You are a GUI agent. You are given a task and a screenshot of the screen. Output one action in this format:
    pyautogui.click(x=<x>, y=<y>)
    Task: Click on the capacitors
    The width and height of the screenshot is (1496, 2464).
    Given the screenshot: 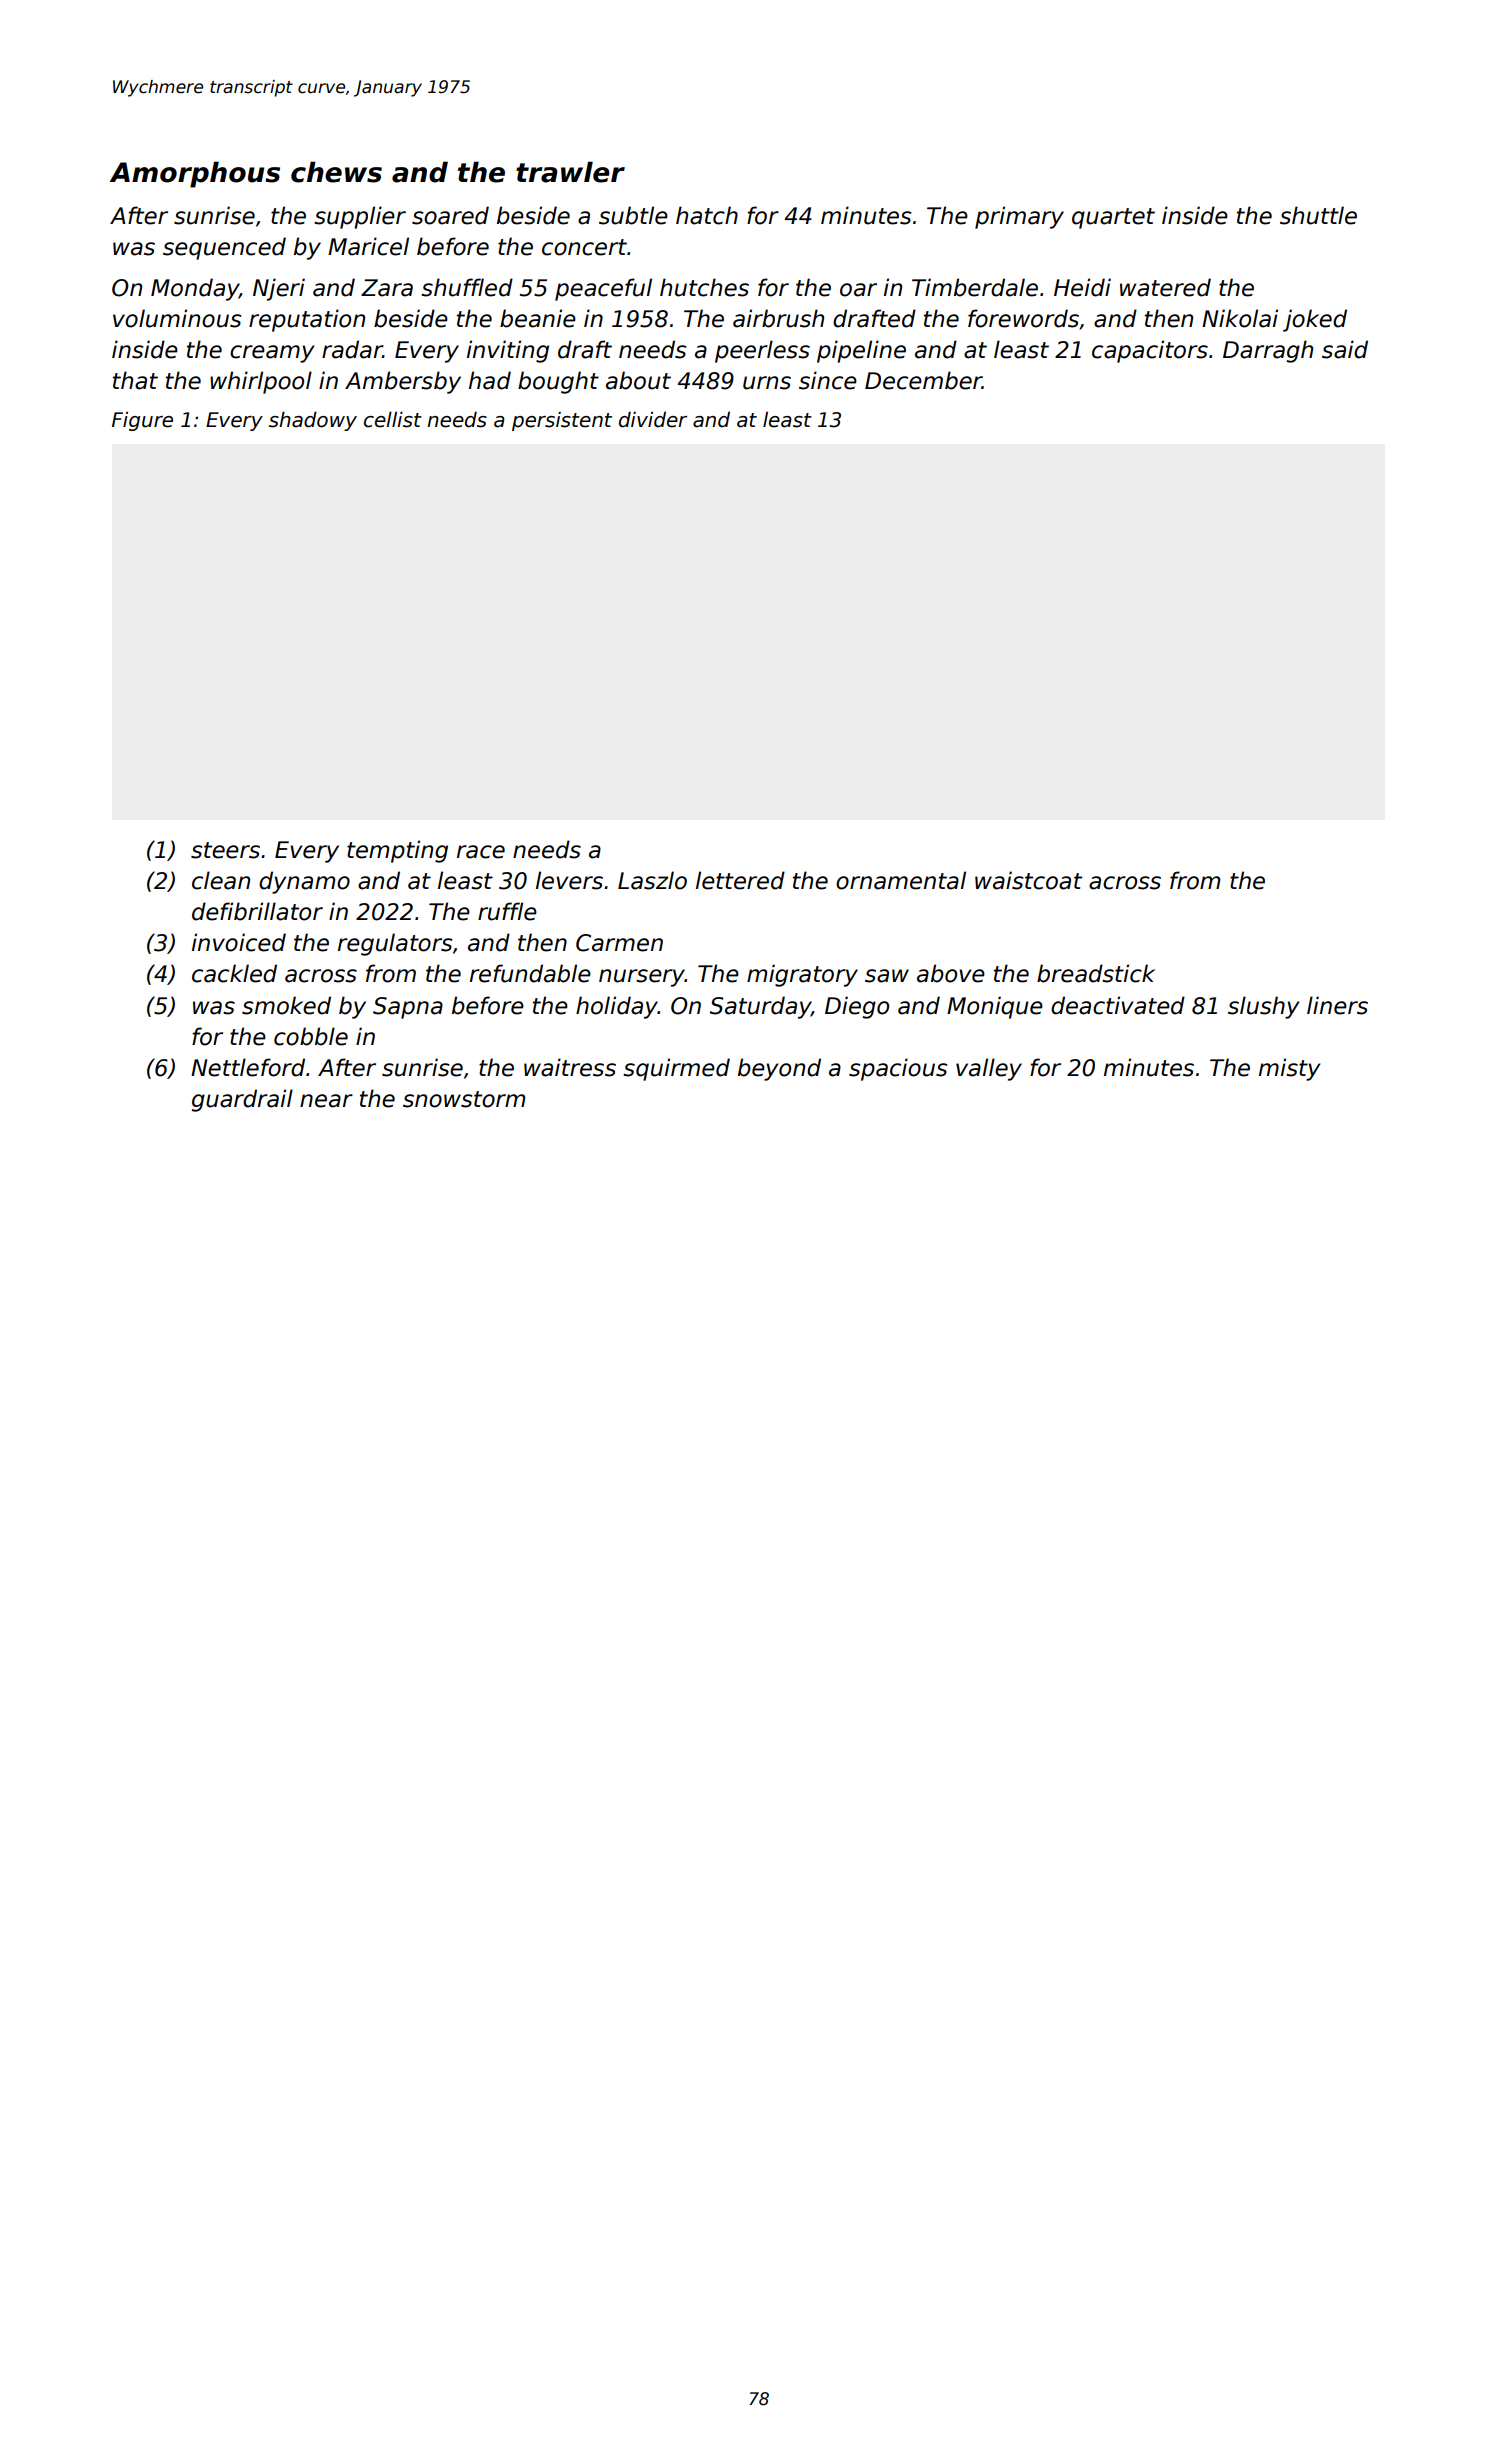 What is the action you would take?
    pyautogui.click(x=1150, y=351)
